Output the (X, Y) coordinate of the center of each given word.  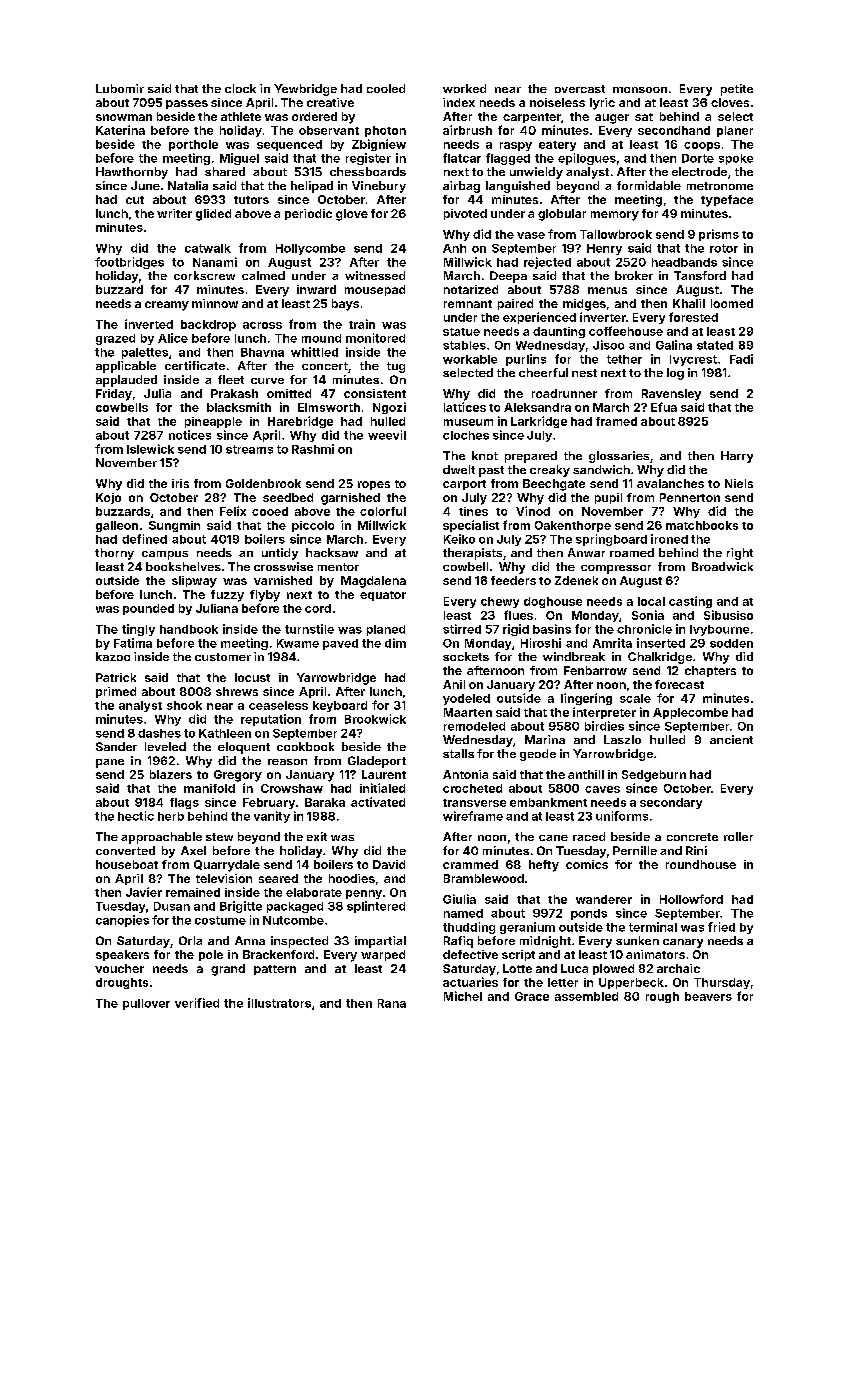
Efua (664, 407)
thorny (114, 554)
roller (738, 836)
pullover (146, 1004)
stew (219, 837)
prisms (719, 235)
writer (174, 213)
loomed (732, 303)
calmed (263, 275)
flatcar (462, 158)
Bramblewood (484, 878)
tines (473, 511)
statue (461, 332)
